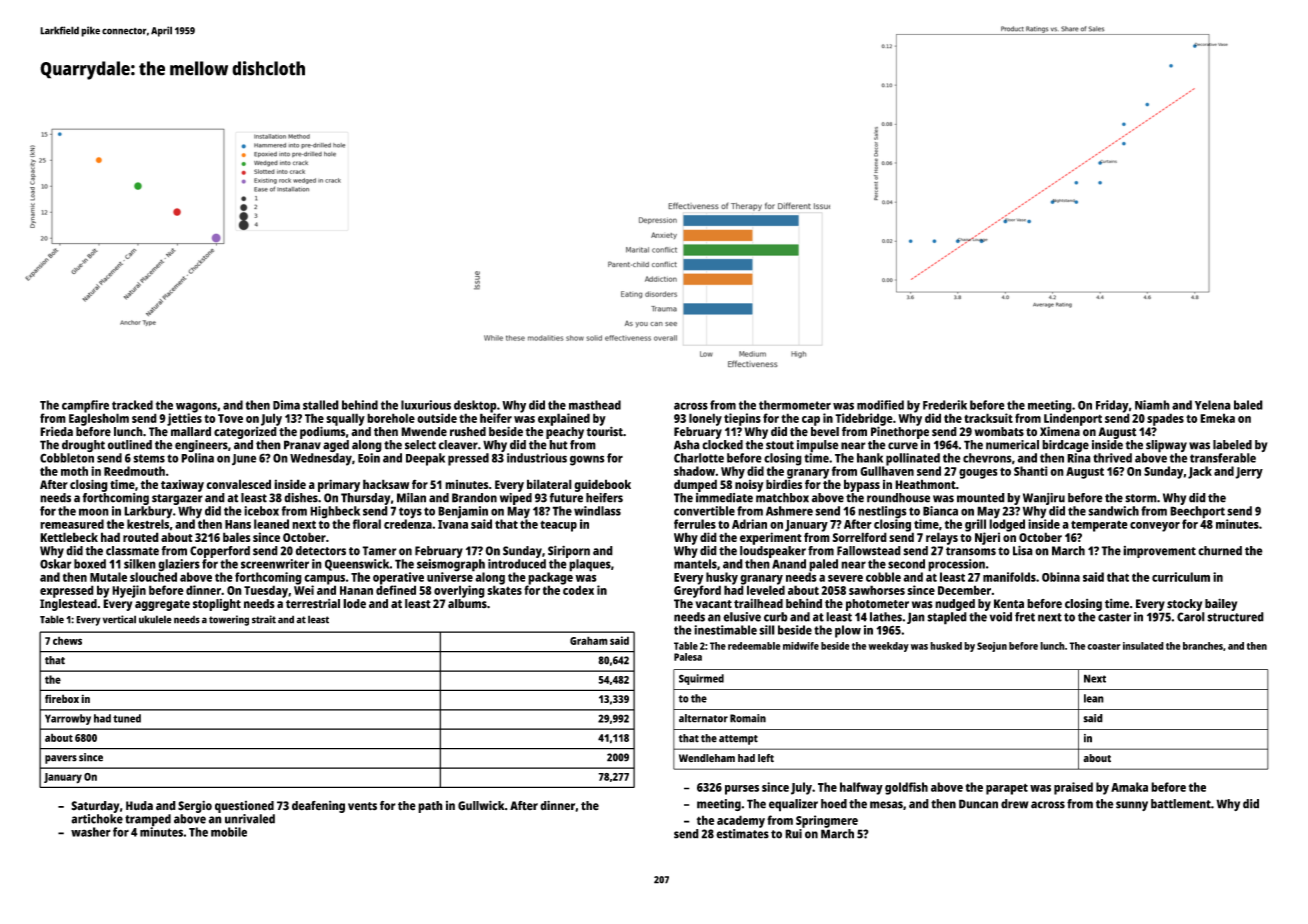  What do you see at coordinates (725, 630) in the page?
I see `inestimable` at bounding box center [725, 630].
